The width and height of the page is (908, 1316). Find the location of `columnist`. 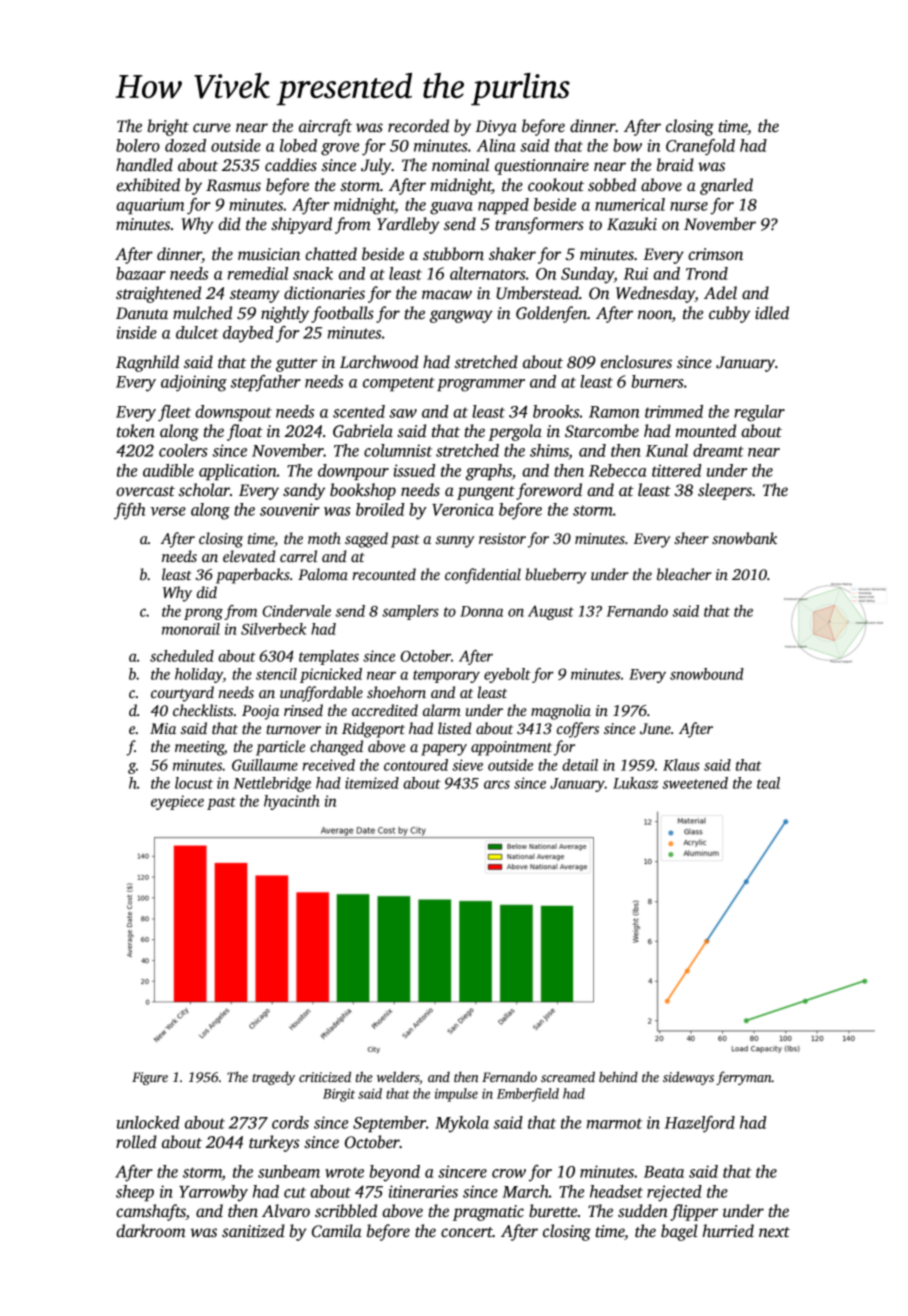

columnist is located at coordinates (398, 450).
